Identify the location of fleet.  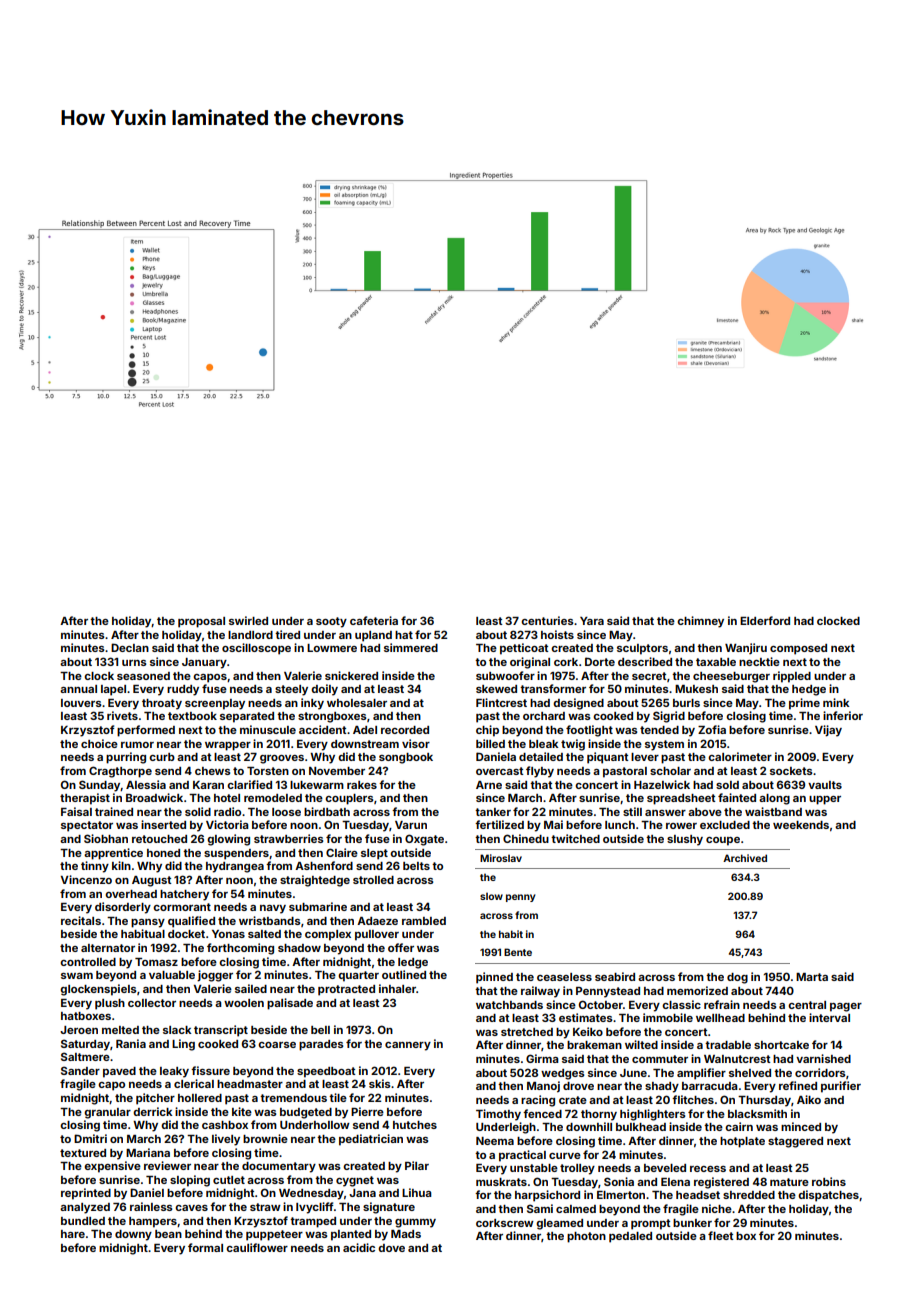
(721, 1235).
